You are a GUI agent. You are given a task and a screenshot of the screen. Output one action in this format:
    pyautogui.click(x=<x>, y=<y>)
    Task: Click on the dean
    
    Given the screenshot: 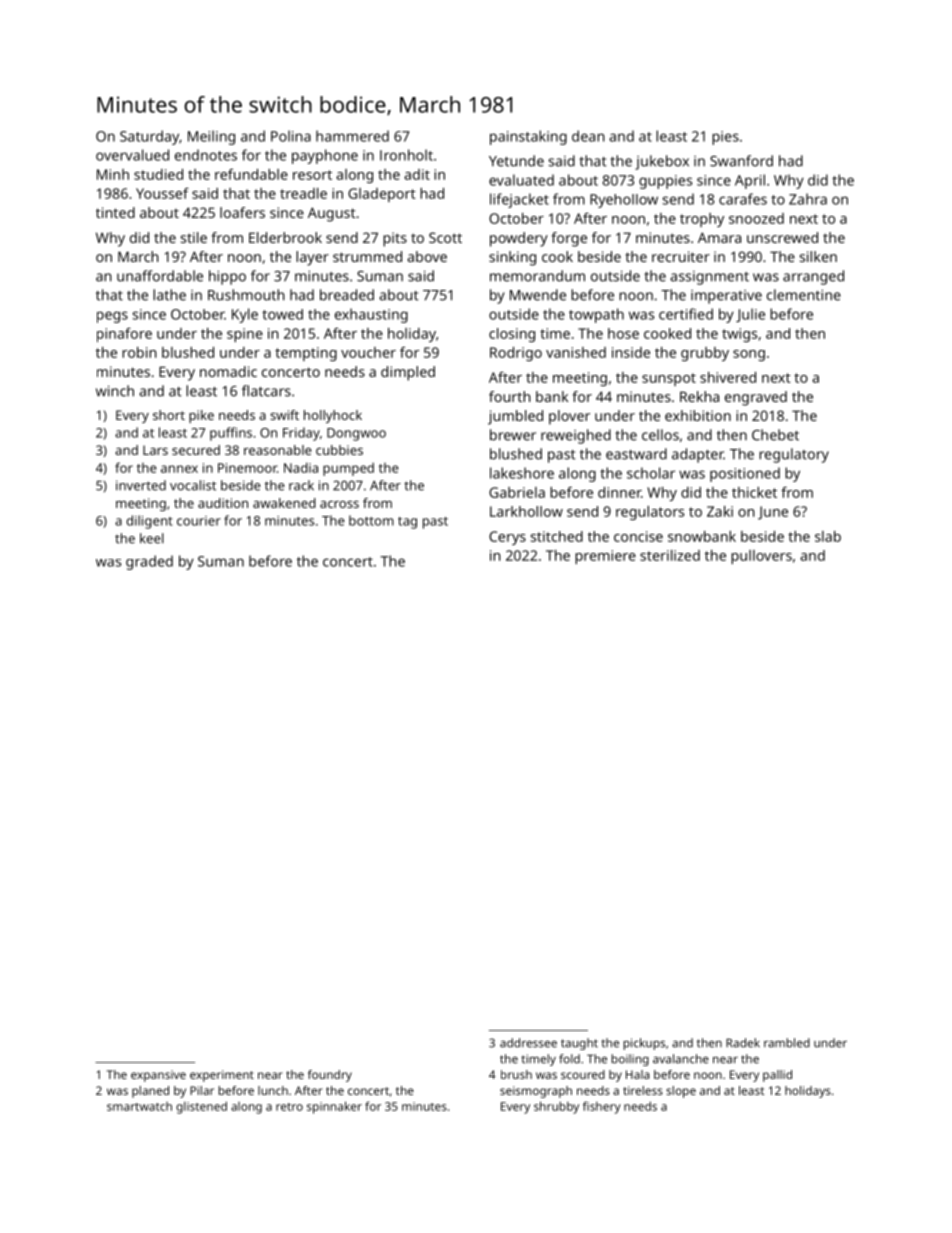 What is the action you would take?
    pyautogui.click(x=588, y=136)
